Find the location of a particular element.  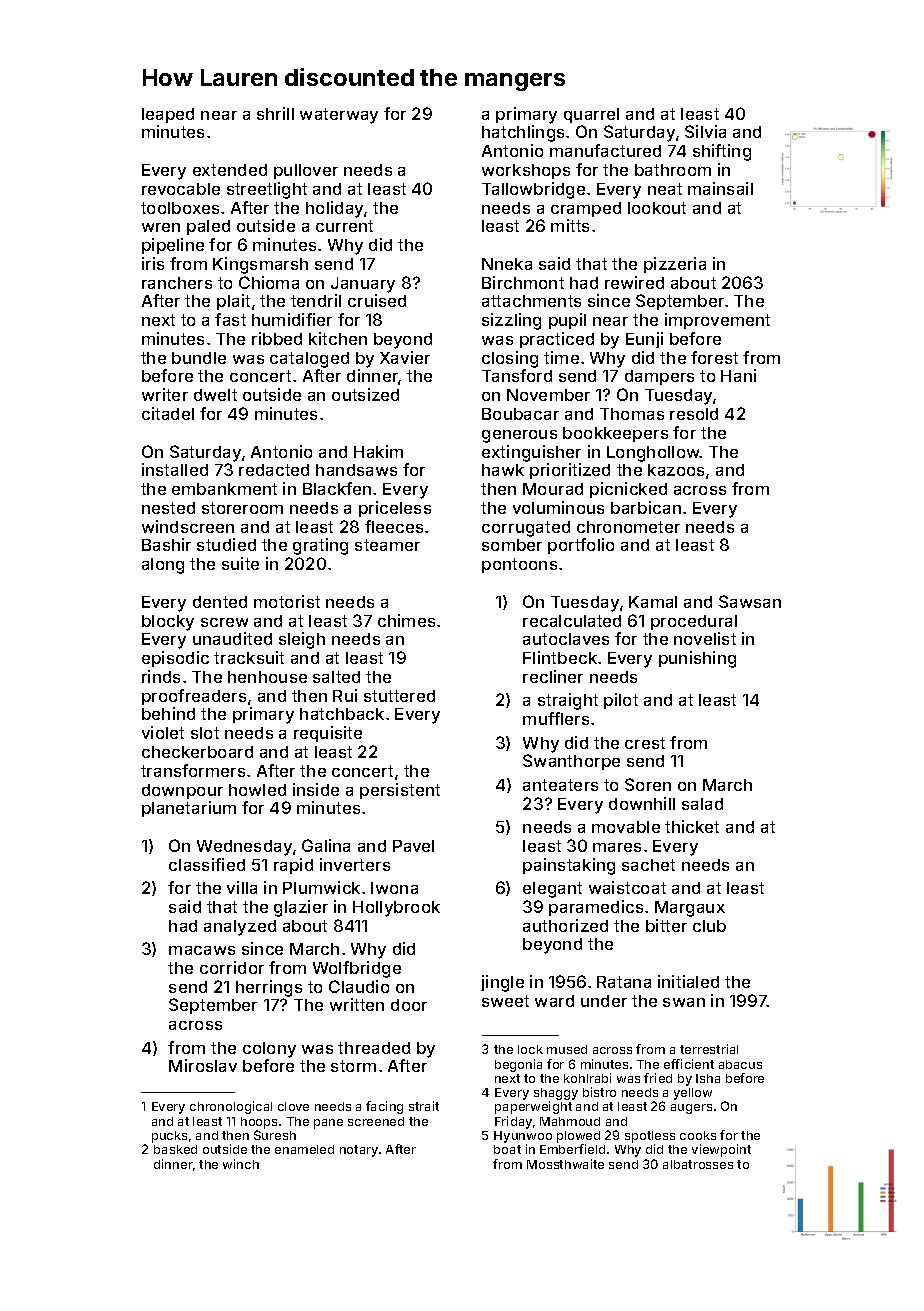

Miroslav is located at coordinates (203, 1065).
